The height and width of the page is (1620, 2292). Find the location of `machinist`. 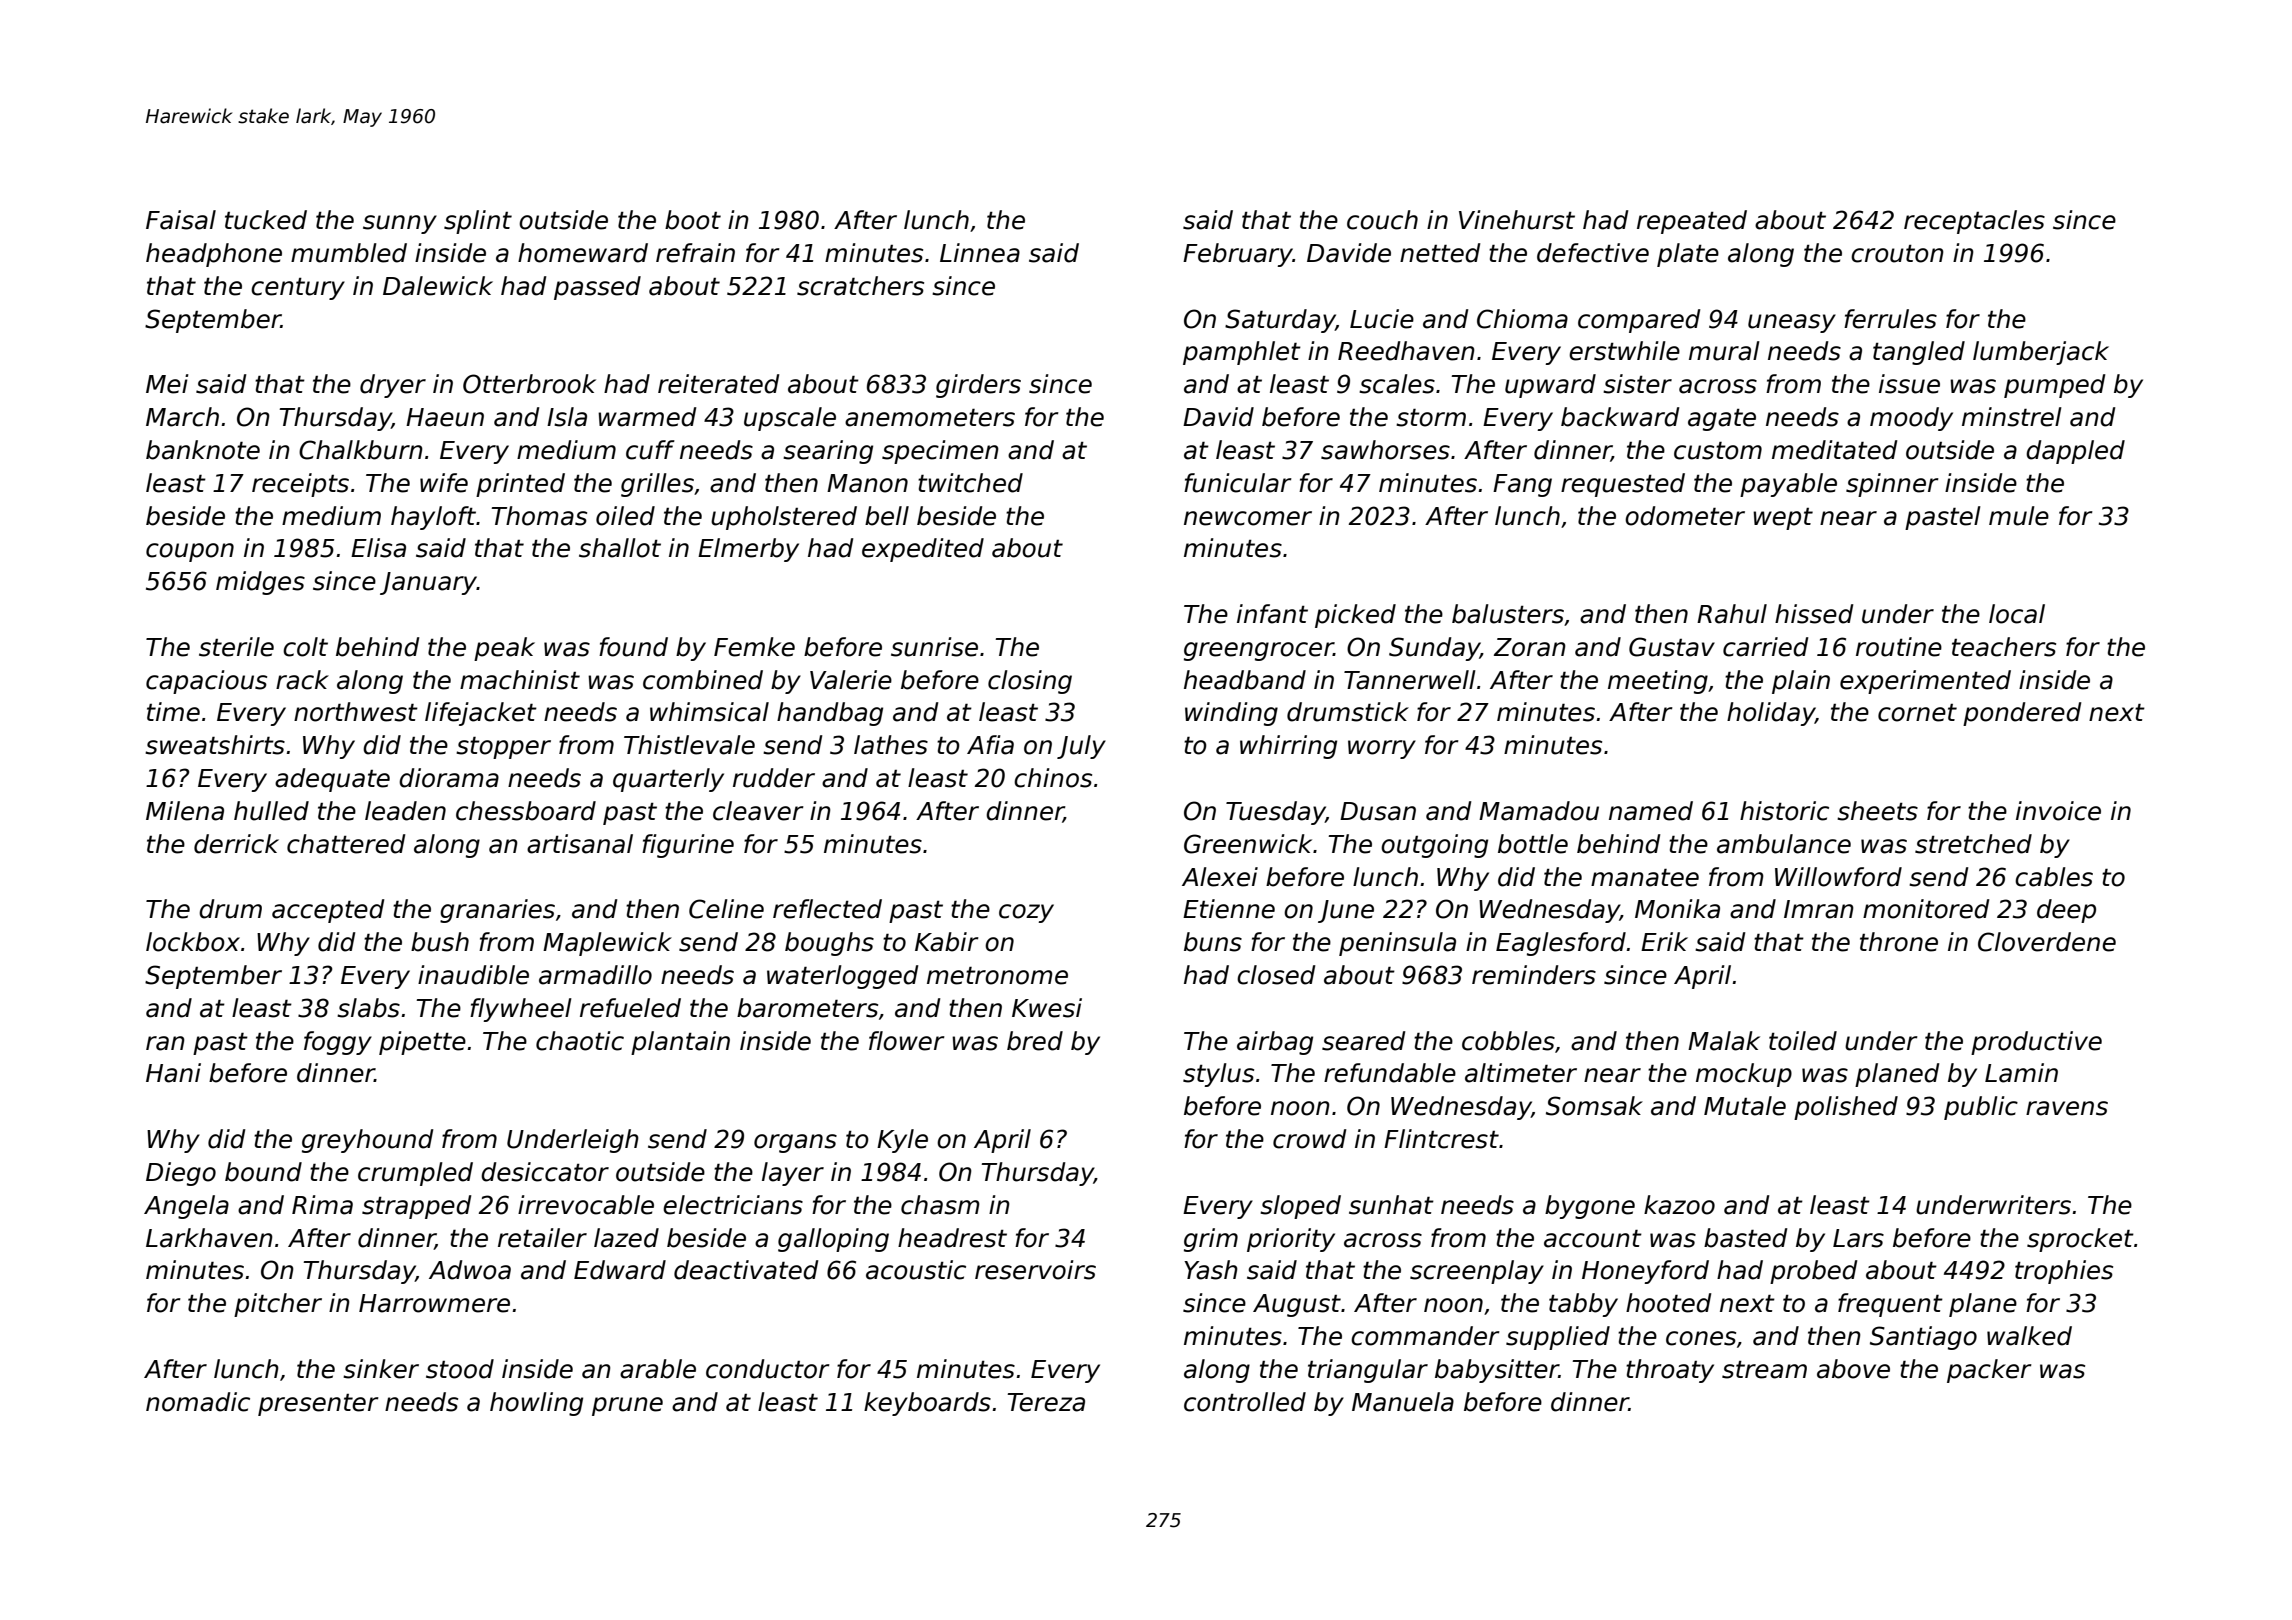

machinist is located at coordinates (520, 680).
